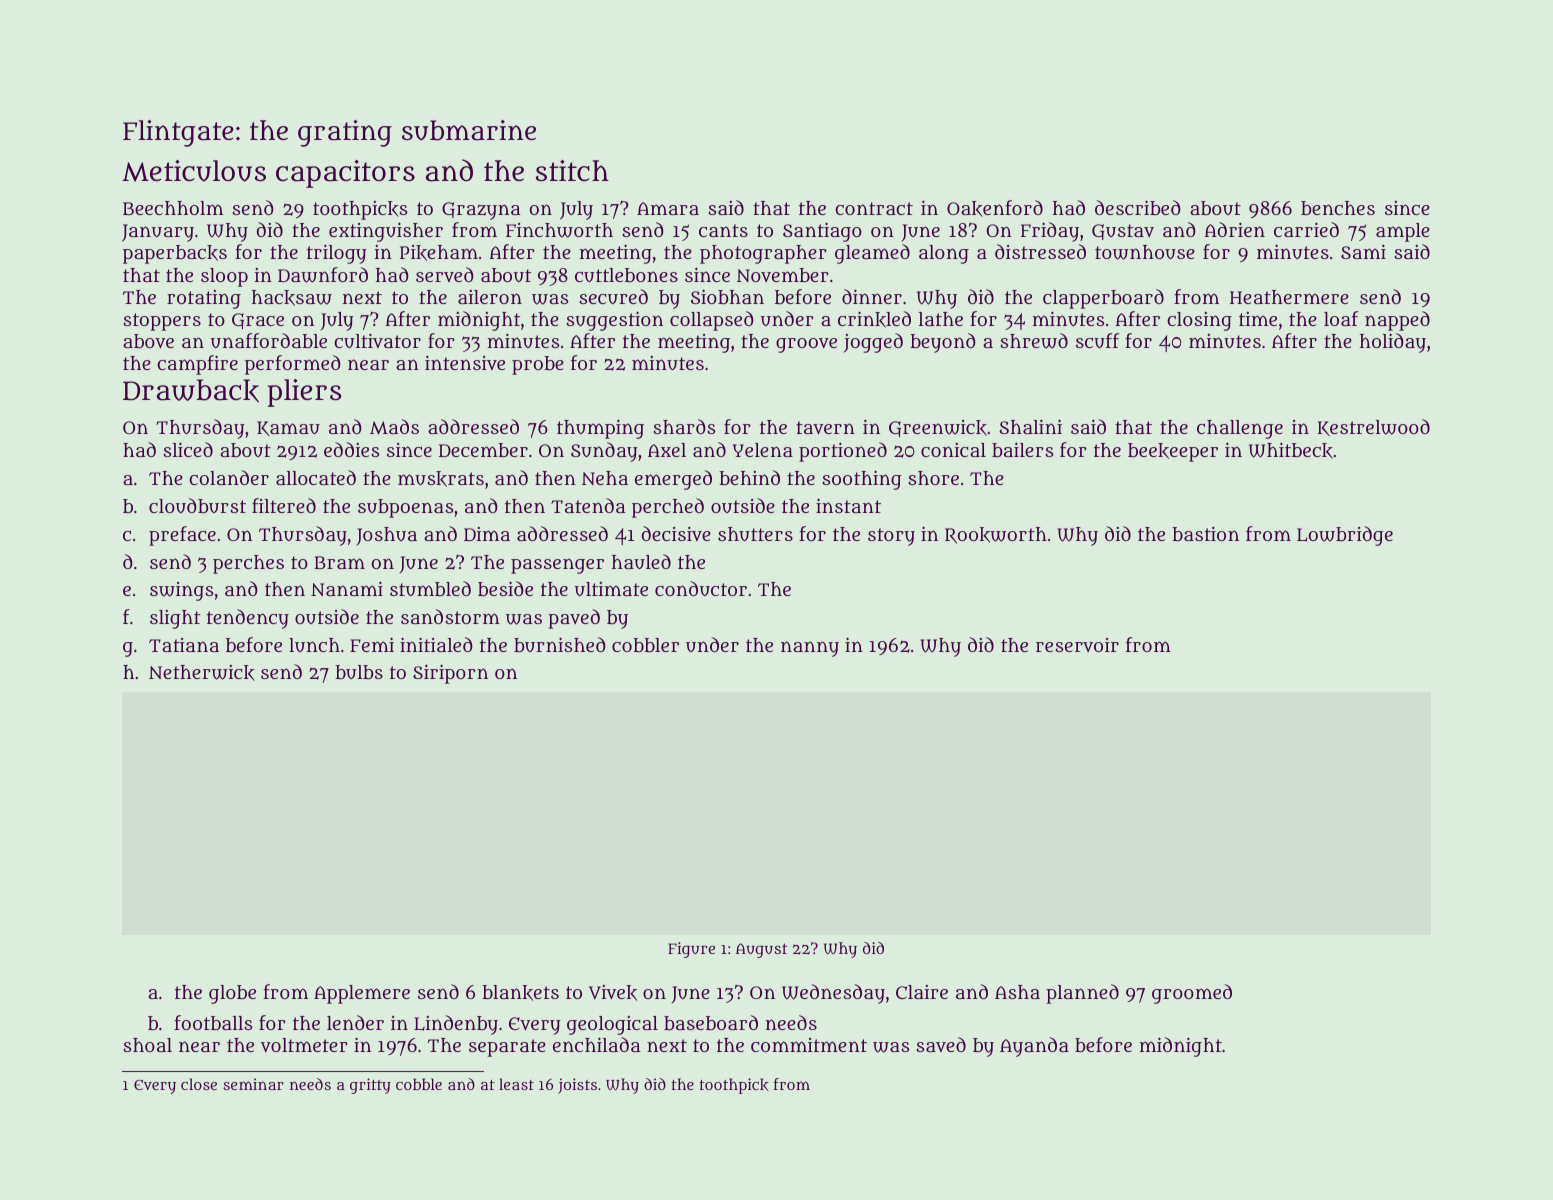  What do you see at coordinates (370, 1086) in the screenshot?
I see `gritty` at bounding box center [370, 1086].
